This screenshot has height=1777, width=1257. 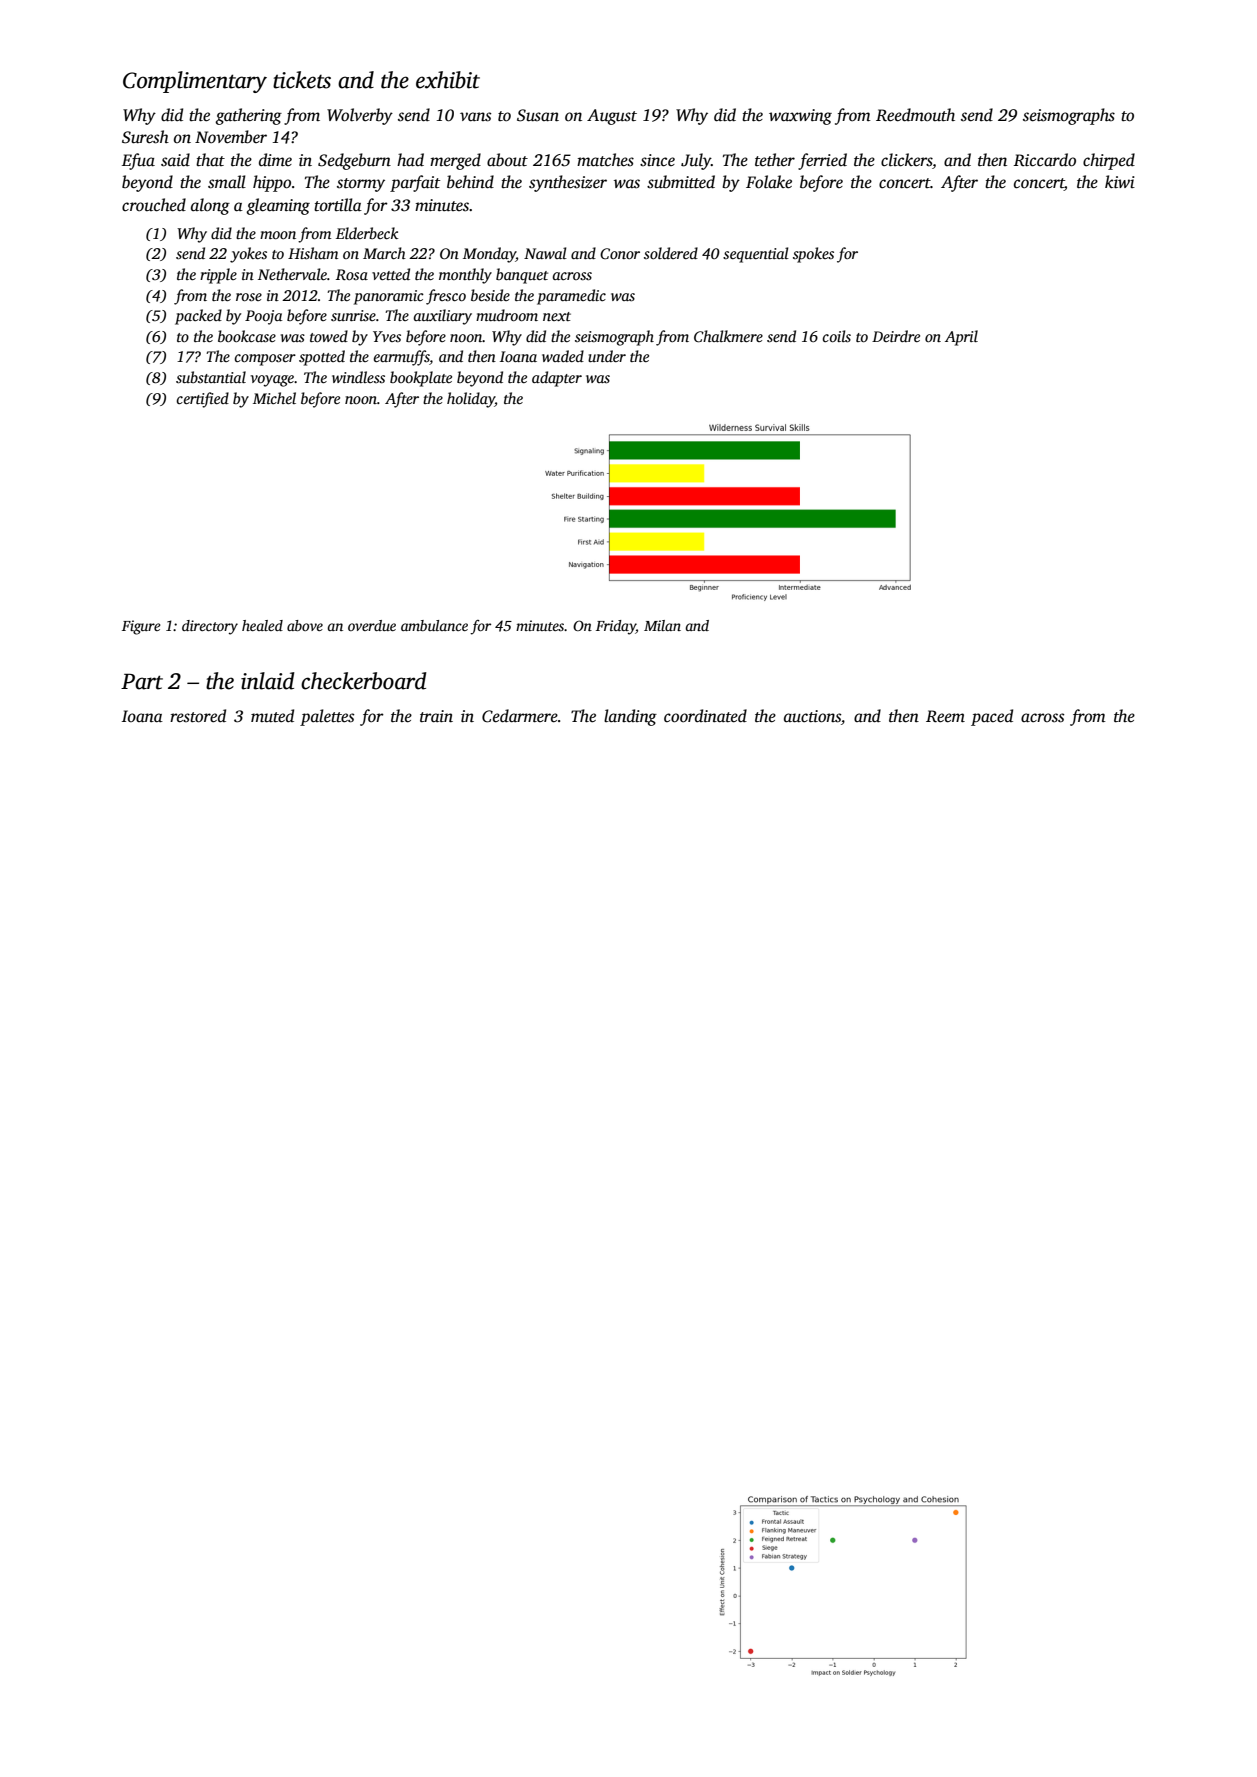 I want to click on palettes, so click(x=327, y=717).
